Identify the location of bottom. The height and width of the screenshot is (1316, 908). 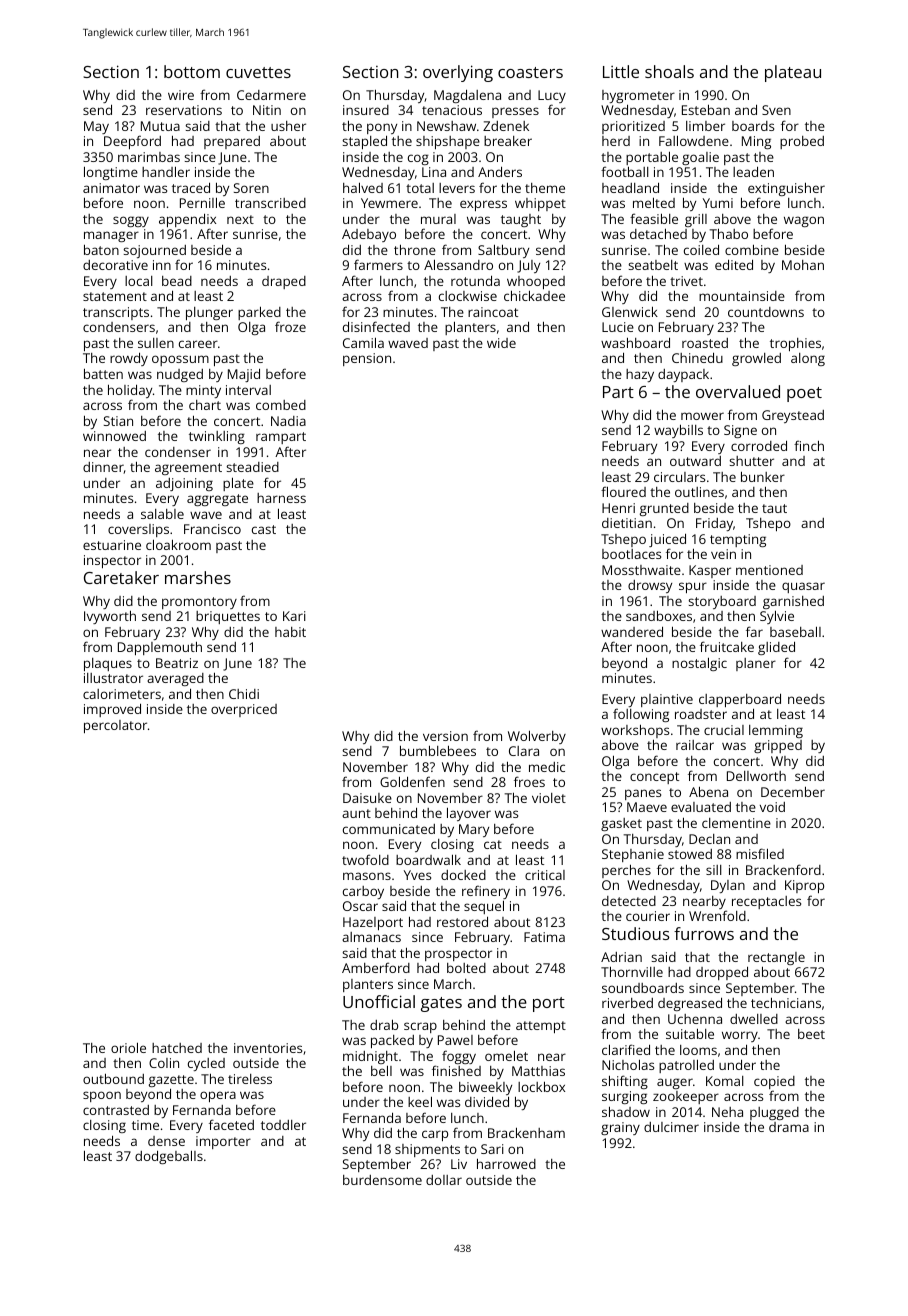
(192, 71).
